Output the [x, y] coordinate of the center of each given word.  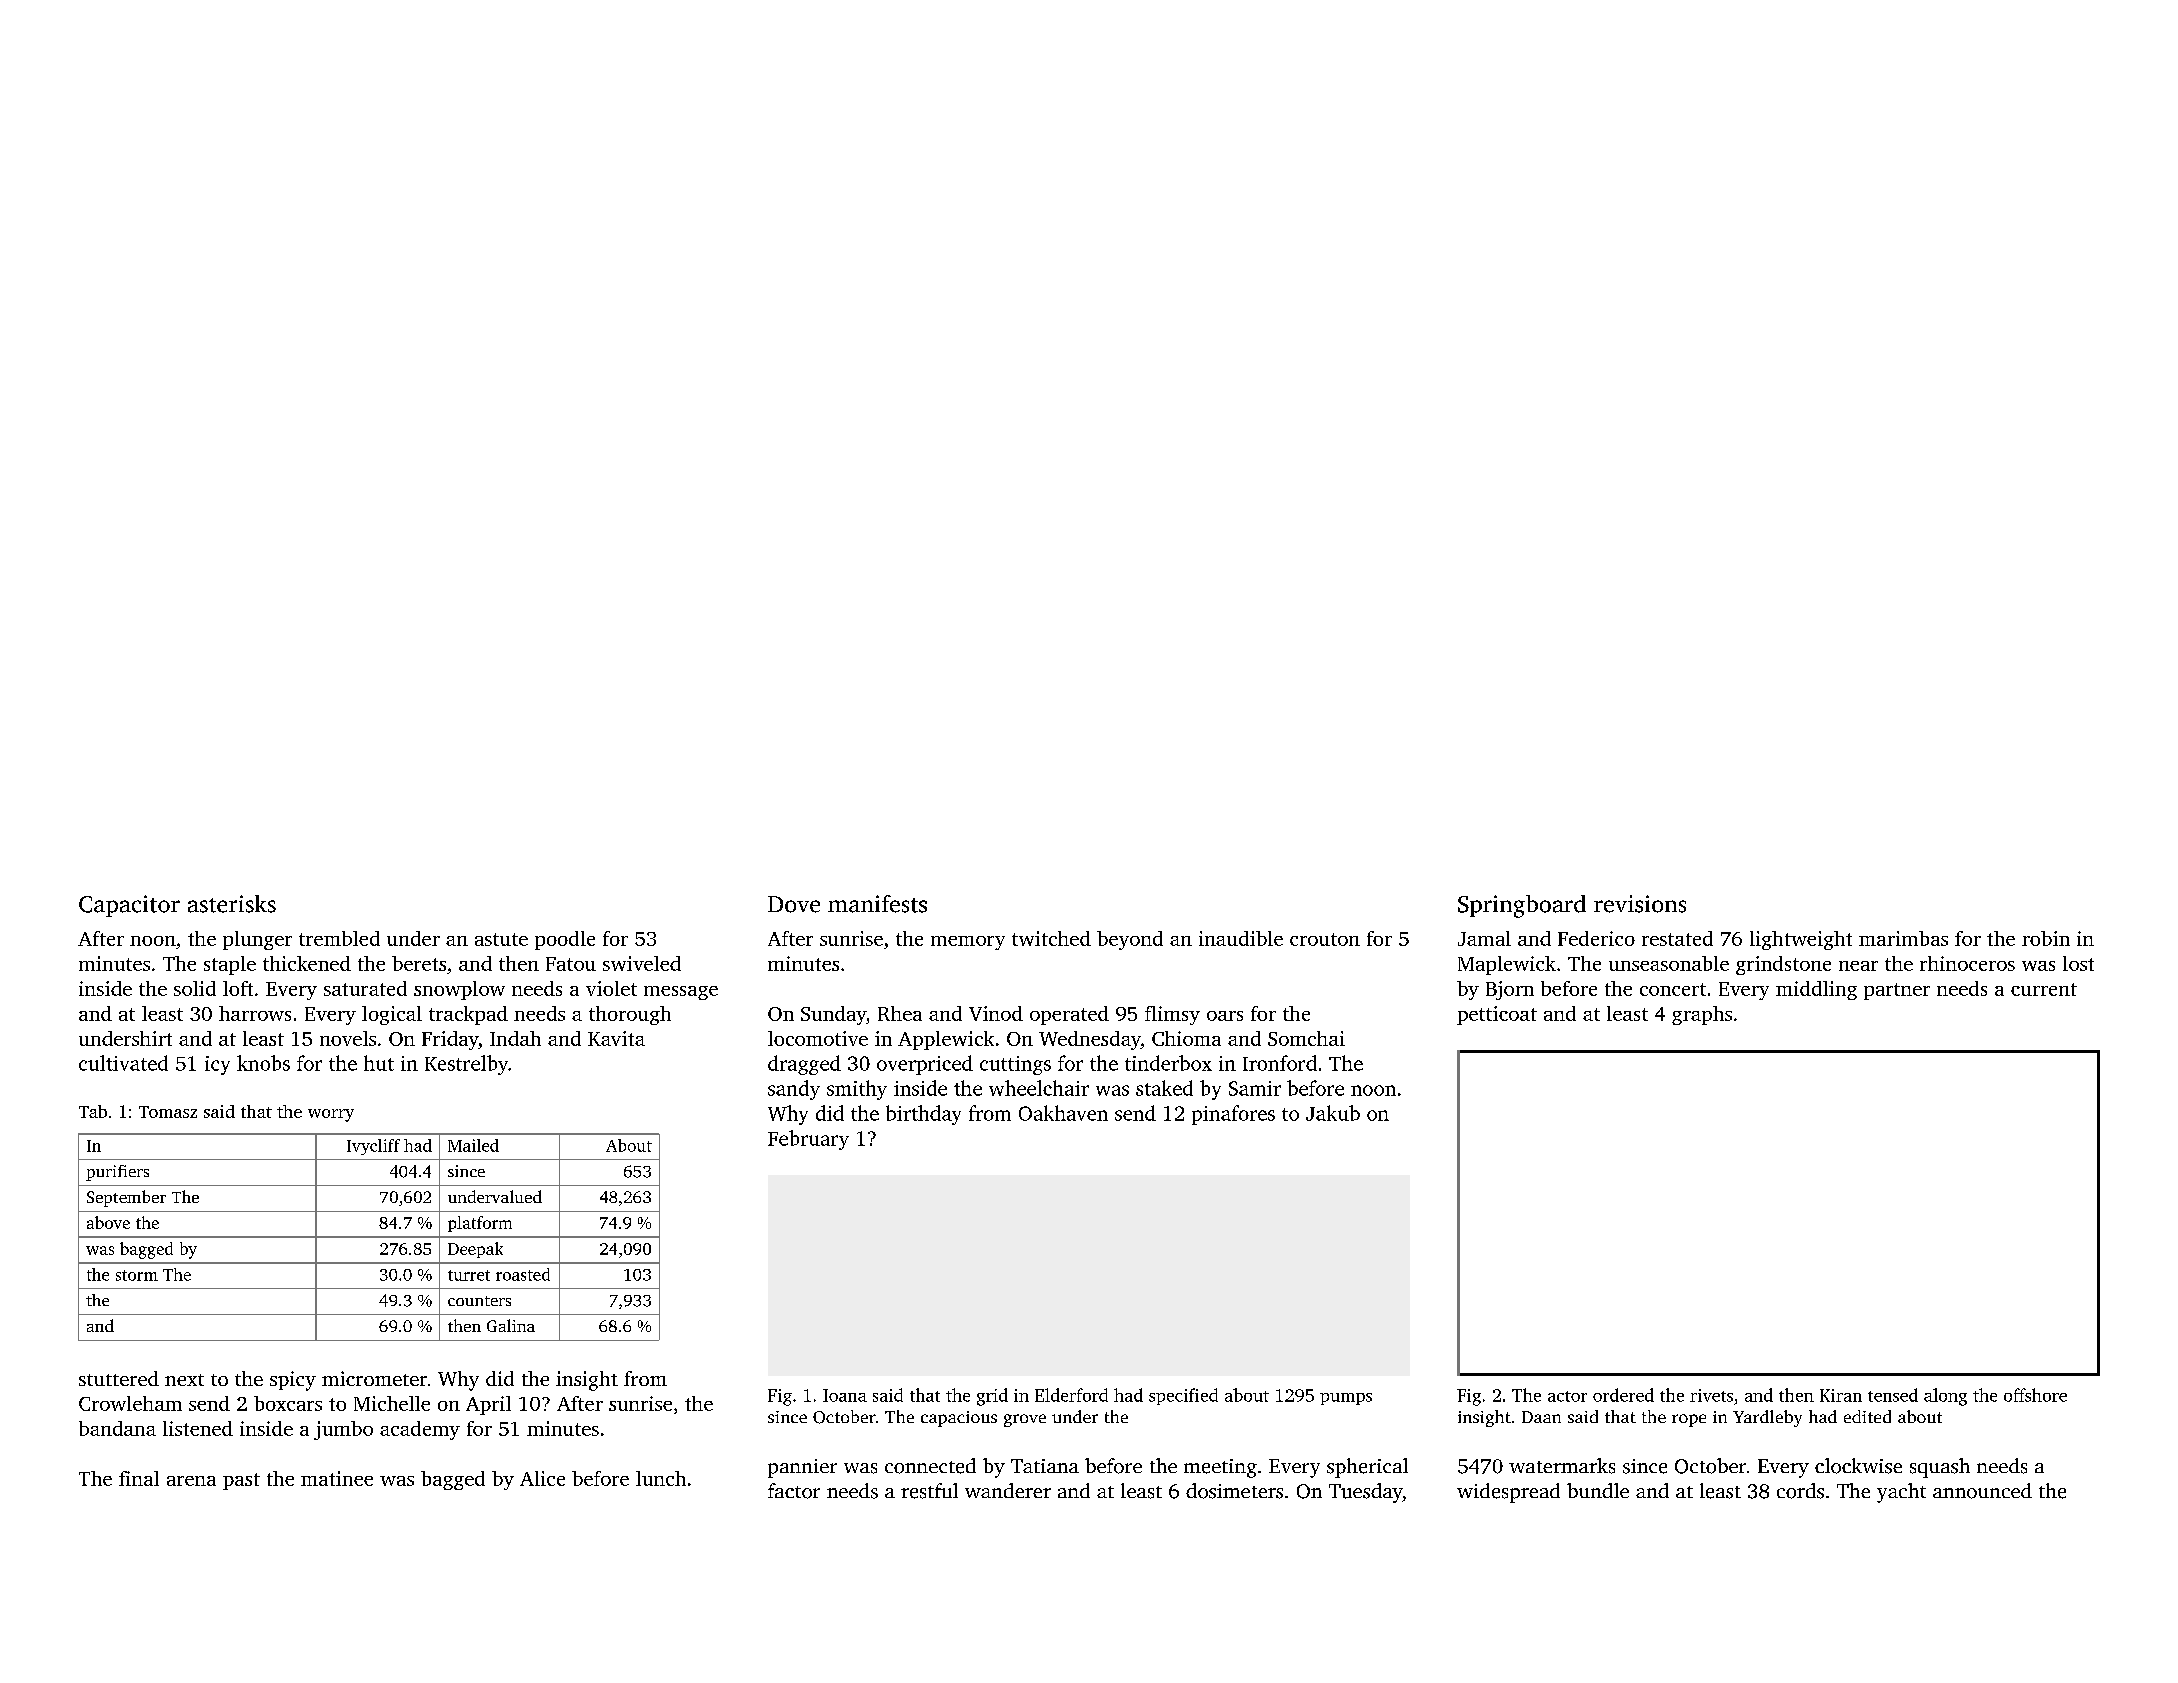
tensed [1893, 1395]
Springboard [1522, 906]
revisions [1640, 904]
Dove [794, 904]
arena [191, 1481]
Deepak [475, 1250]
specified [1183, 1396]
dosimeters [1234, 1491]
